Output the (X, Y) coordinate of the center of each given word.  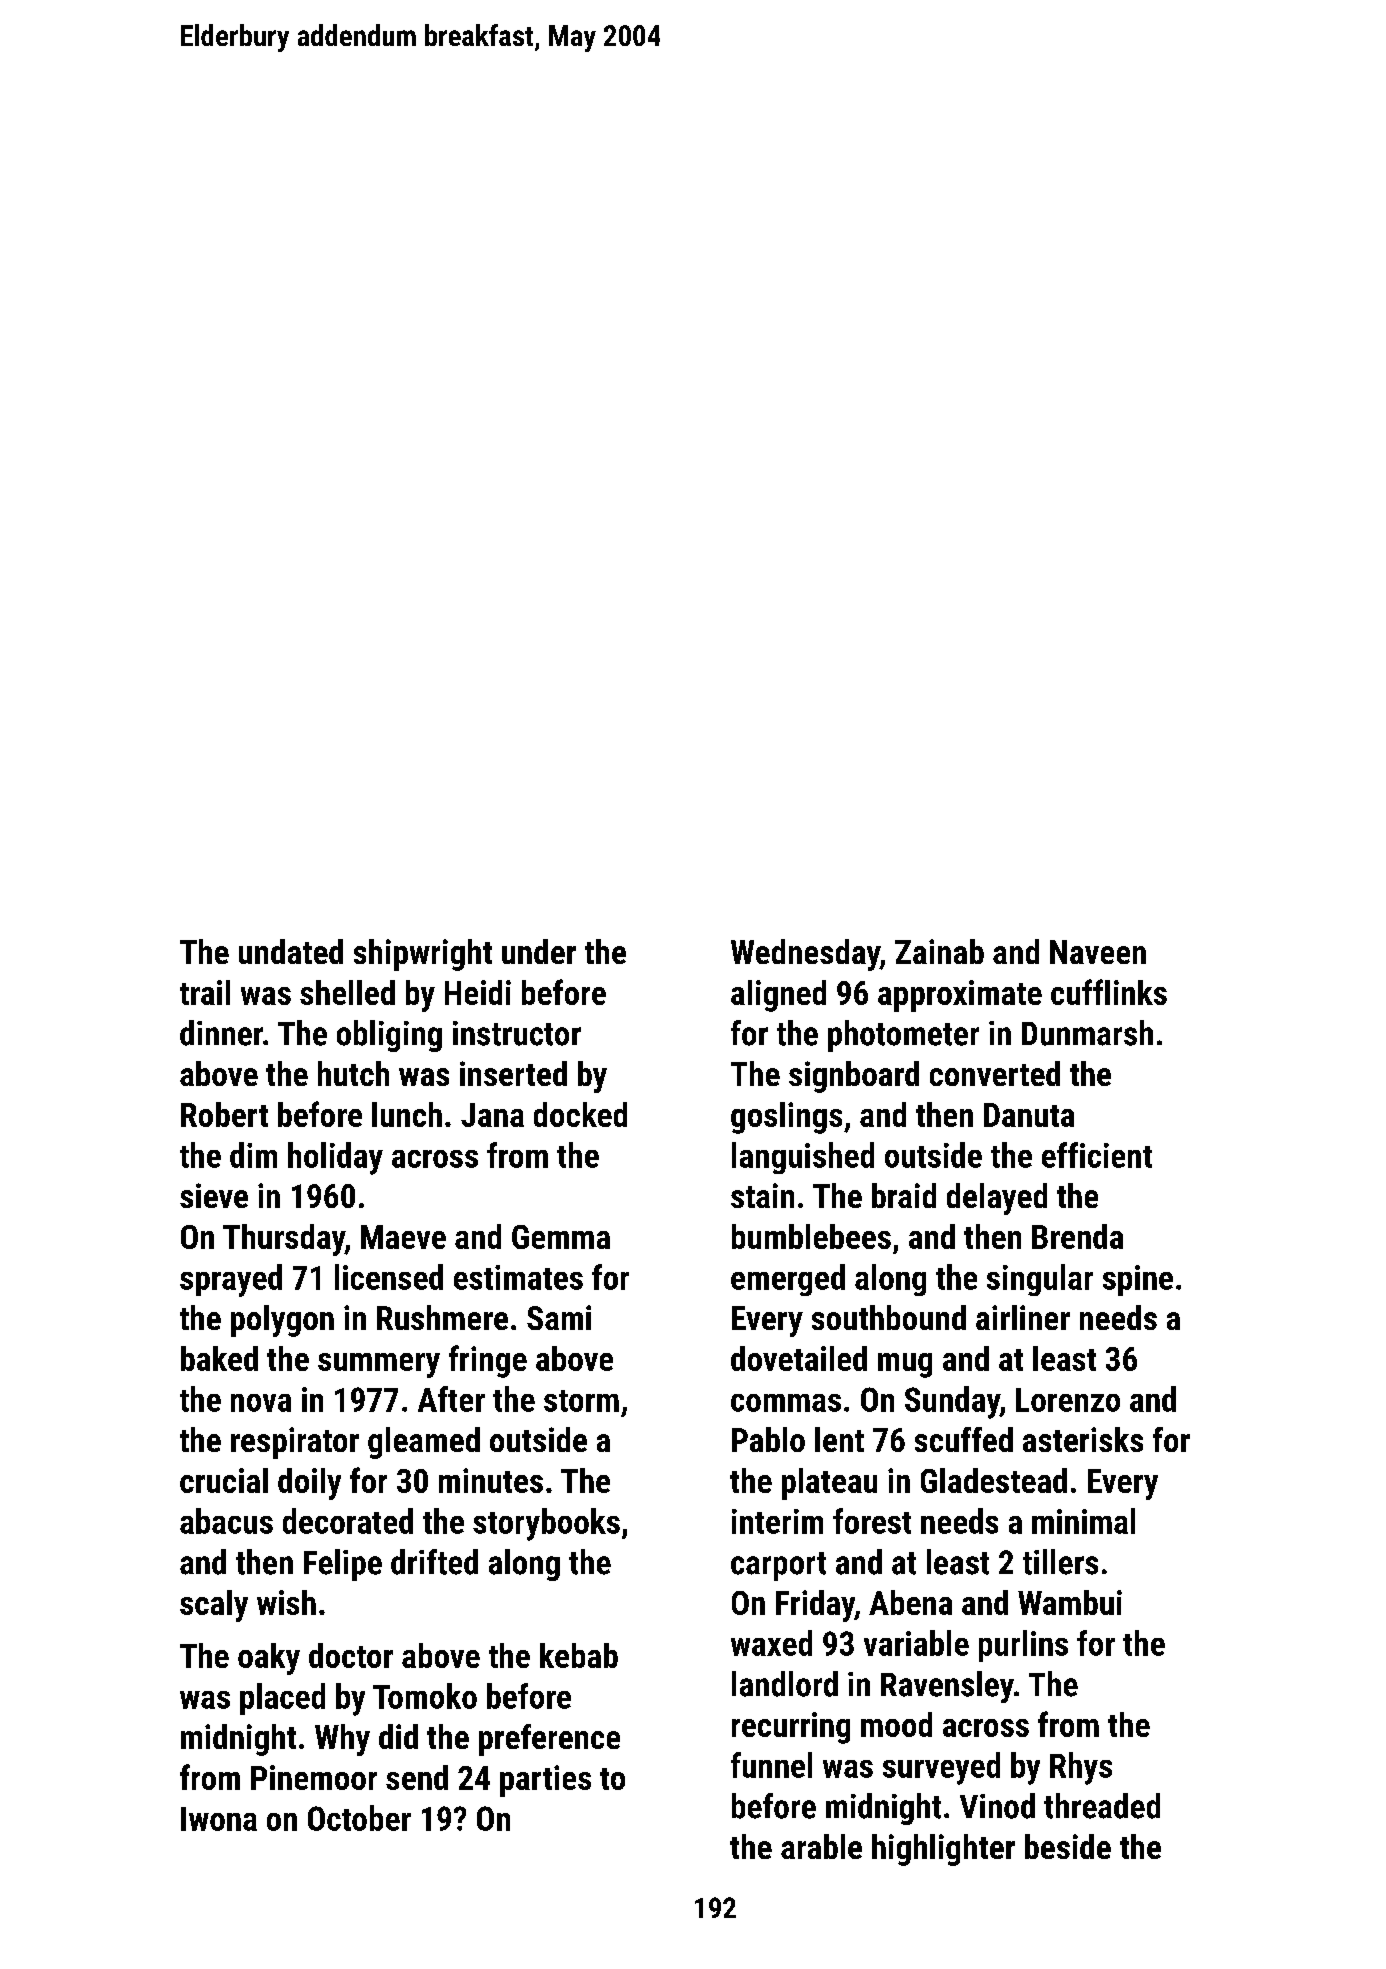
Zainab (939, 951)
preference (549, 1740)
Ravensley (947, 1687)
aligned (778, 996)
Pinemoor (314, 1777)
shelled (347, 992)
